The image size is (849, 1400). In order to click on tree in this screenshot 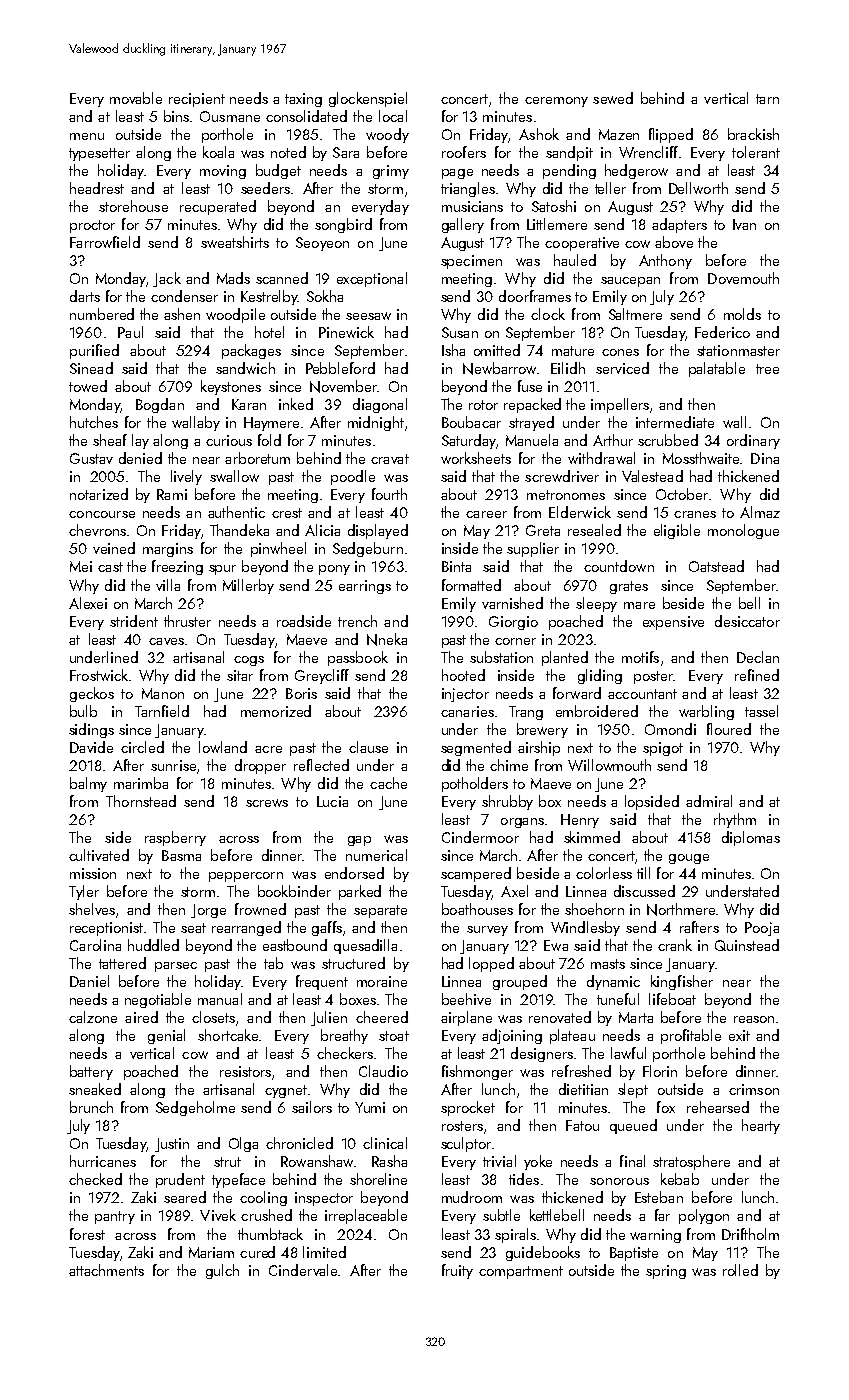, I will do `click(767, 369)`.
